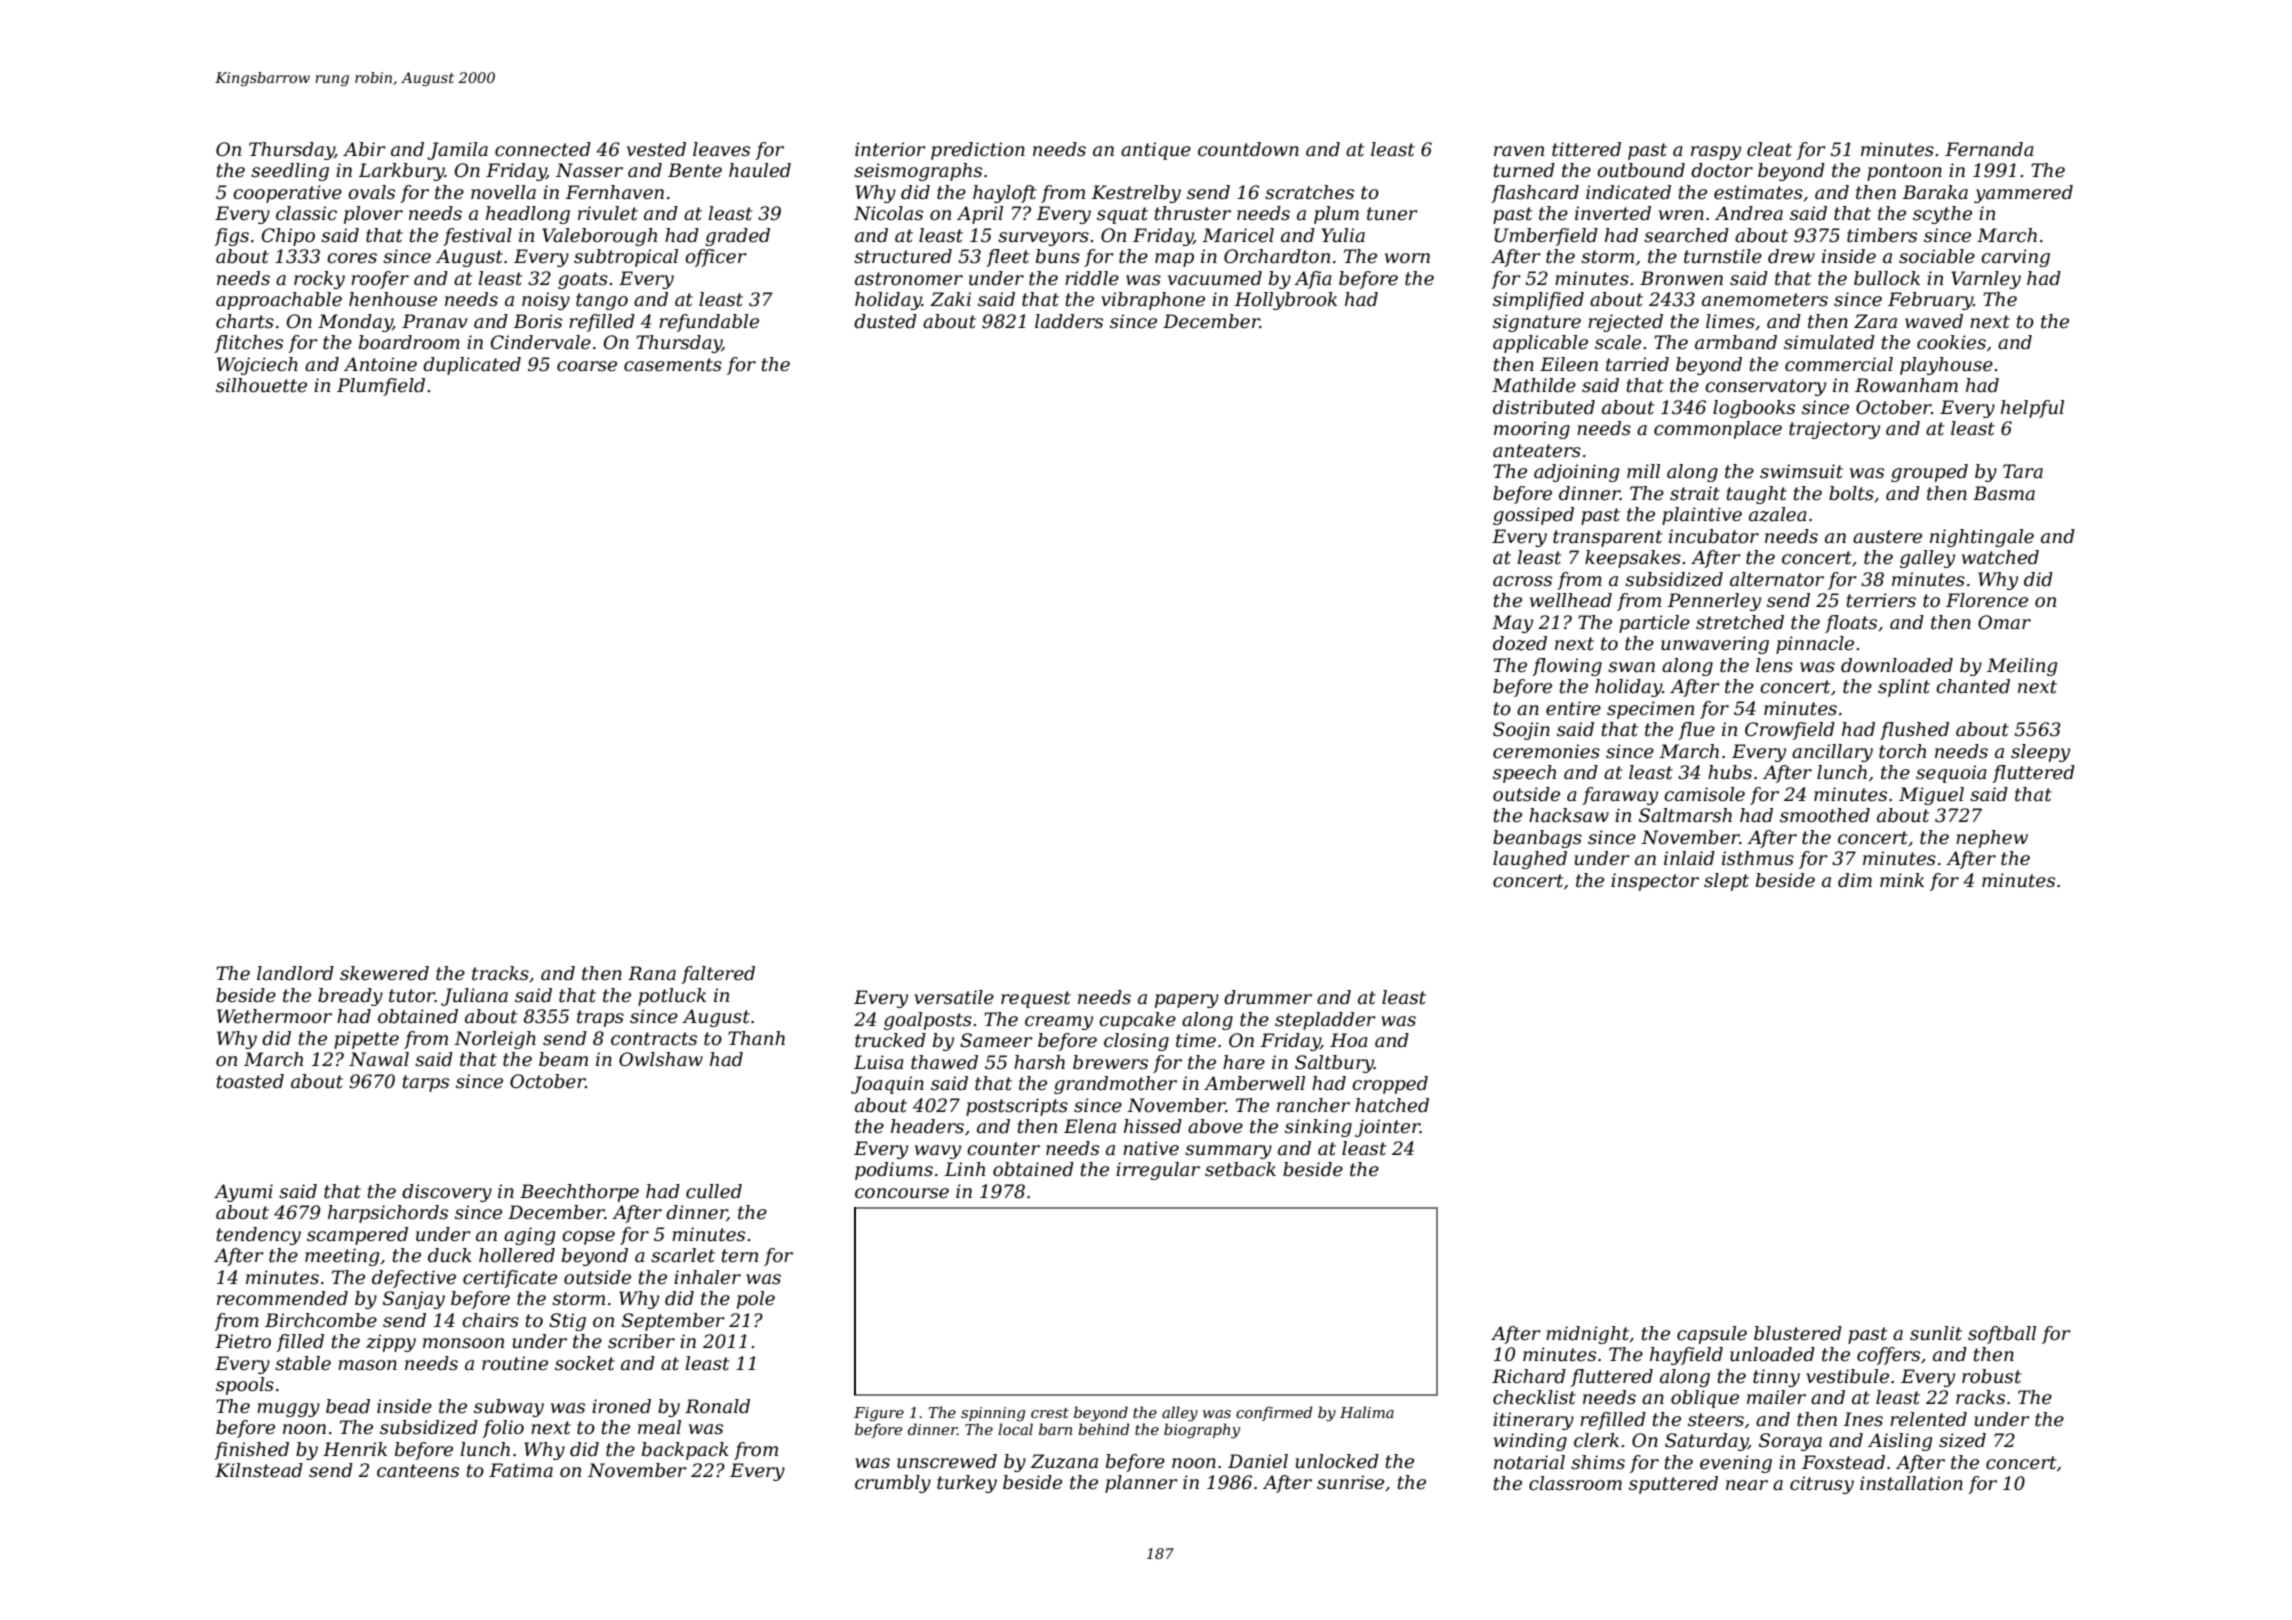  Describe the element at coordinates (1931, 796) in the page. I see `Miguel` at that location.
